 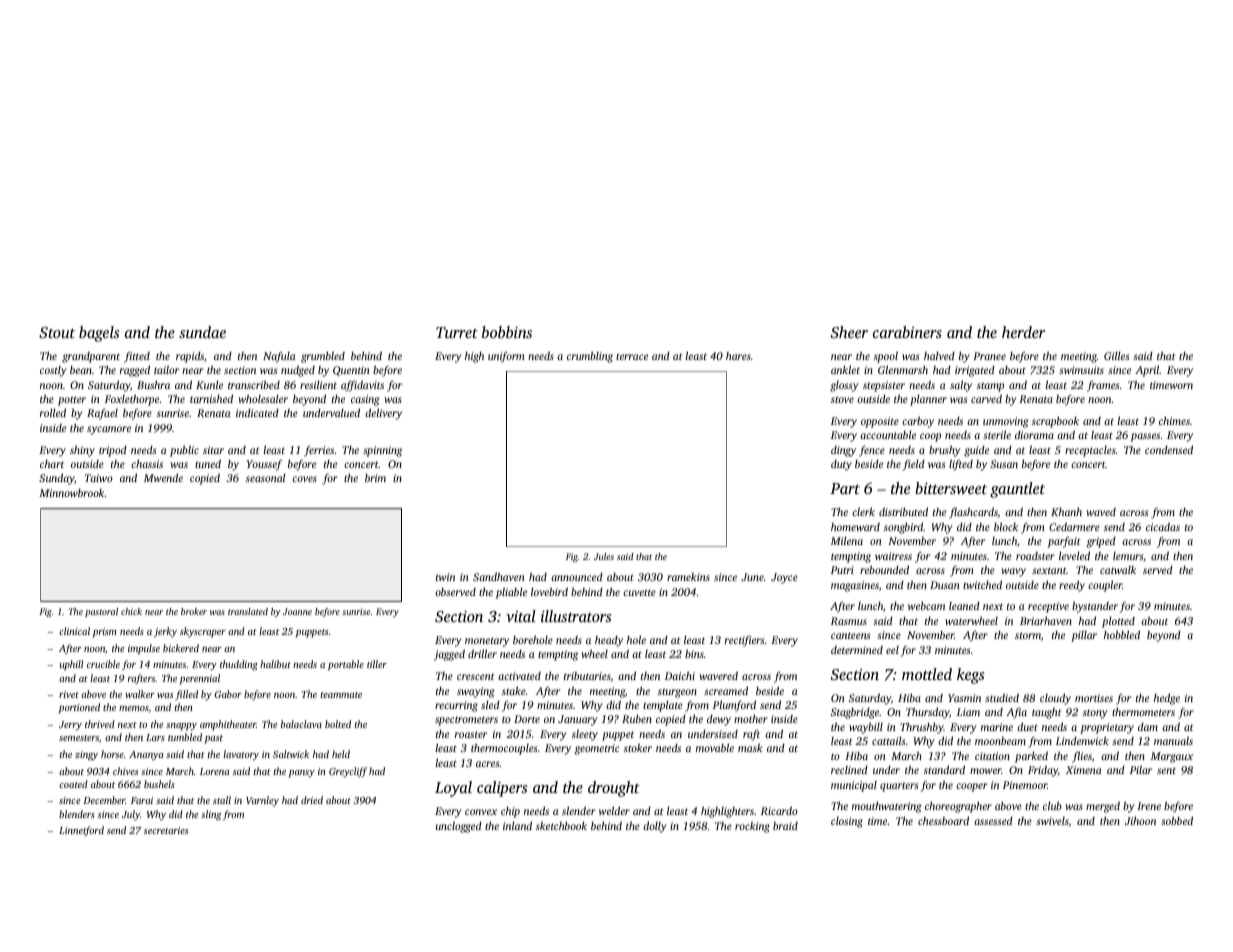 I want to click on condensed, so click(x=1169, y=449).
